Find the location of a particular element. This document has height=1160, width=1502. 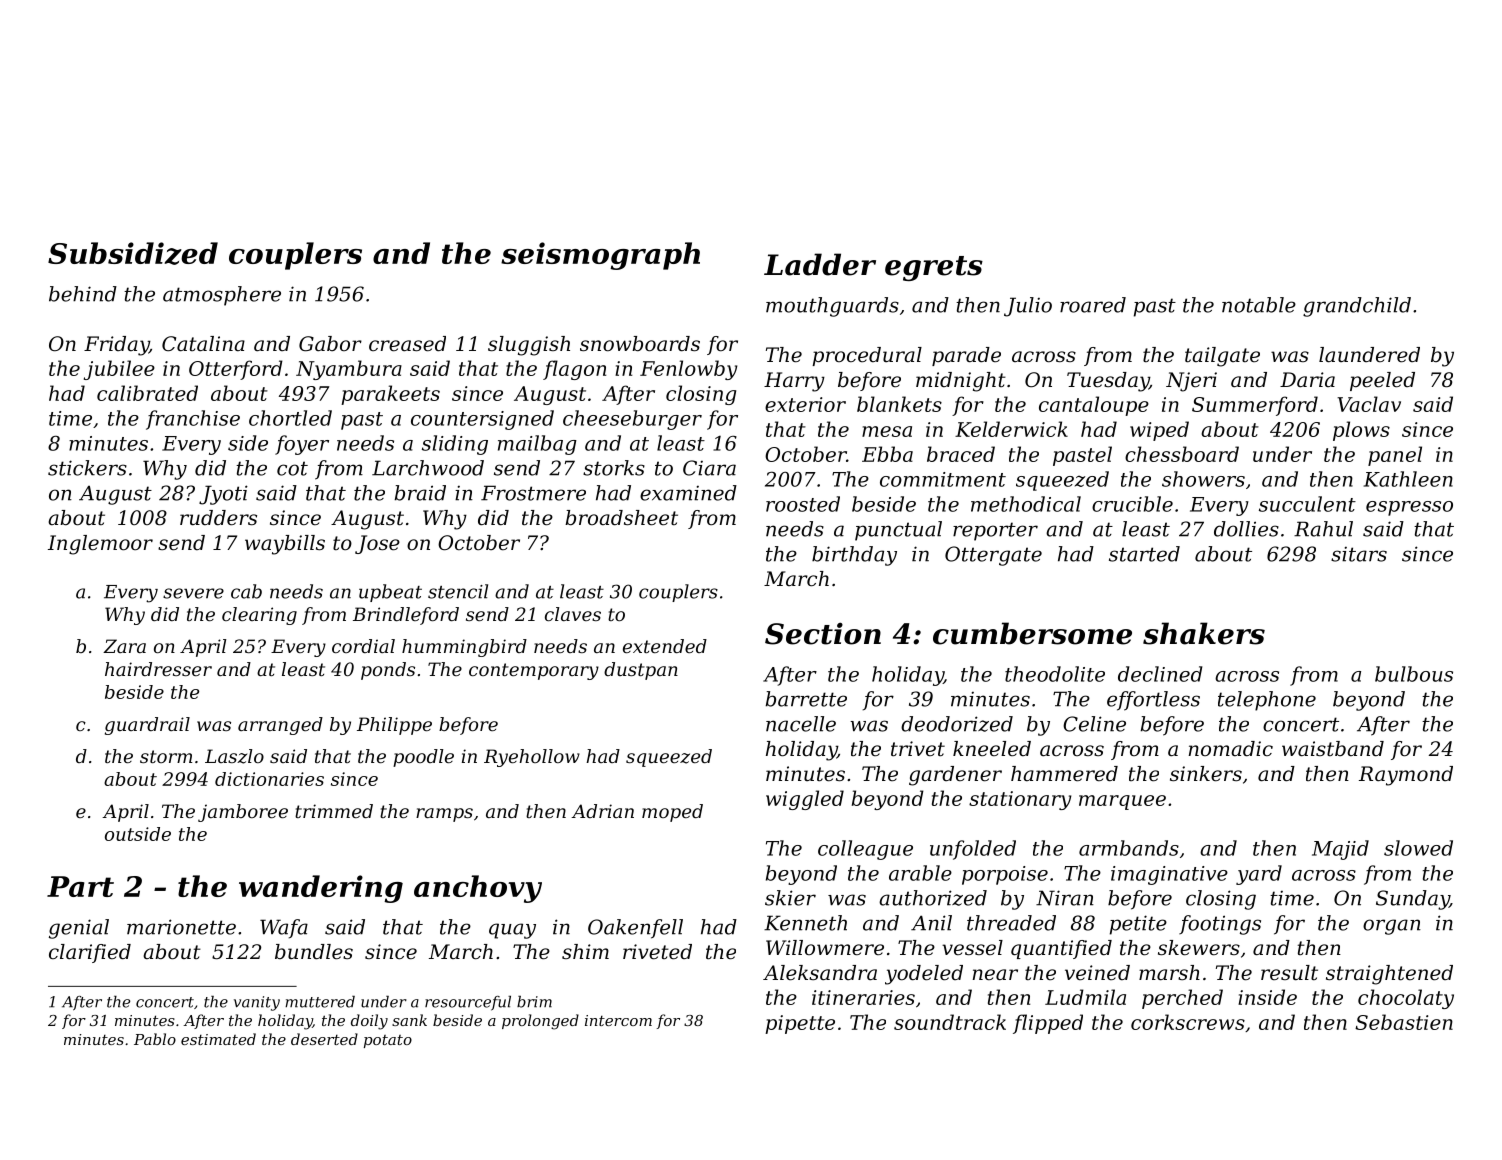

grandchild is located at coordinates (1357, 307).
